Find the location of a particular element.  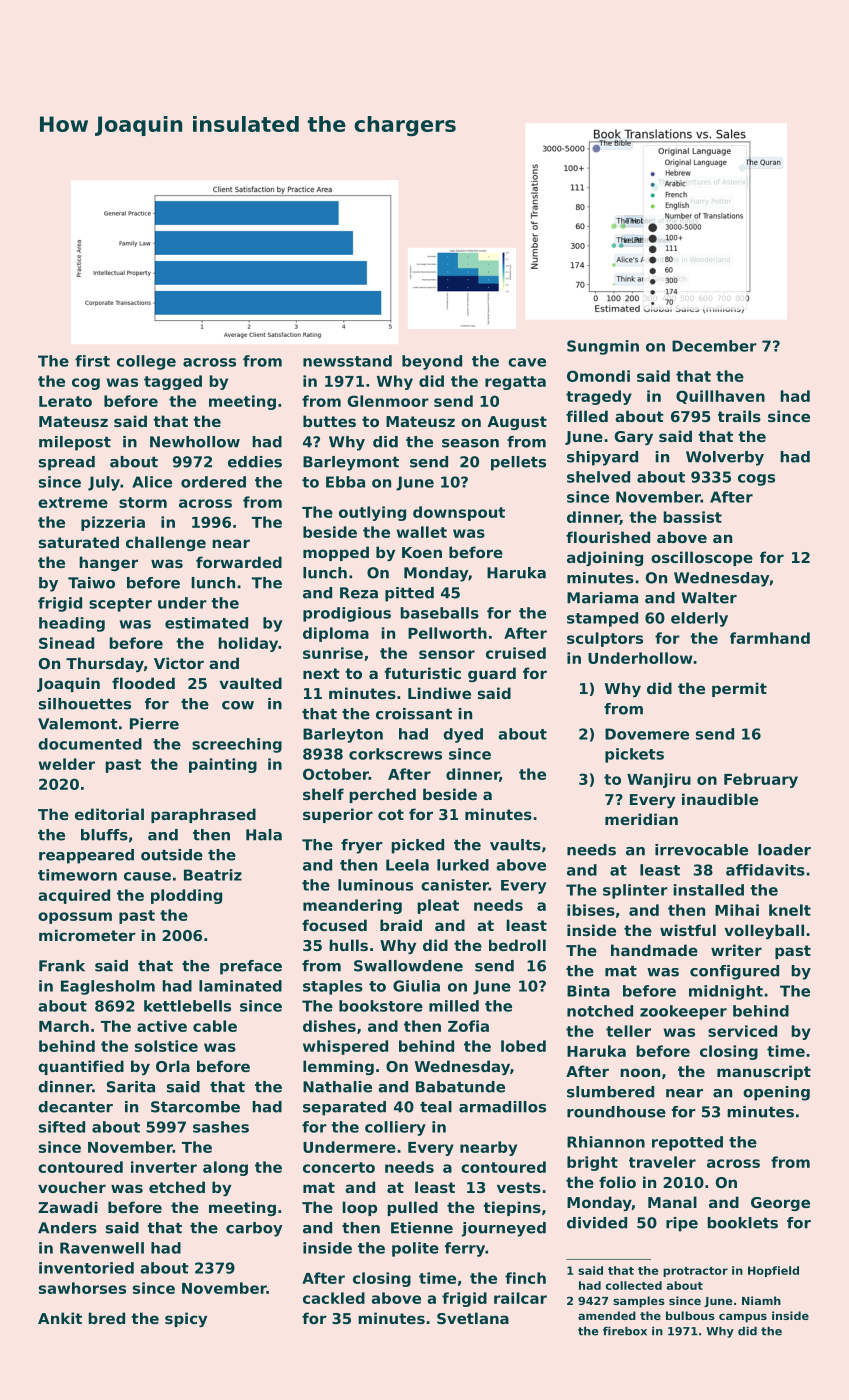

bred is located at coordinates (106, 1318).
